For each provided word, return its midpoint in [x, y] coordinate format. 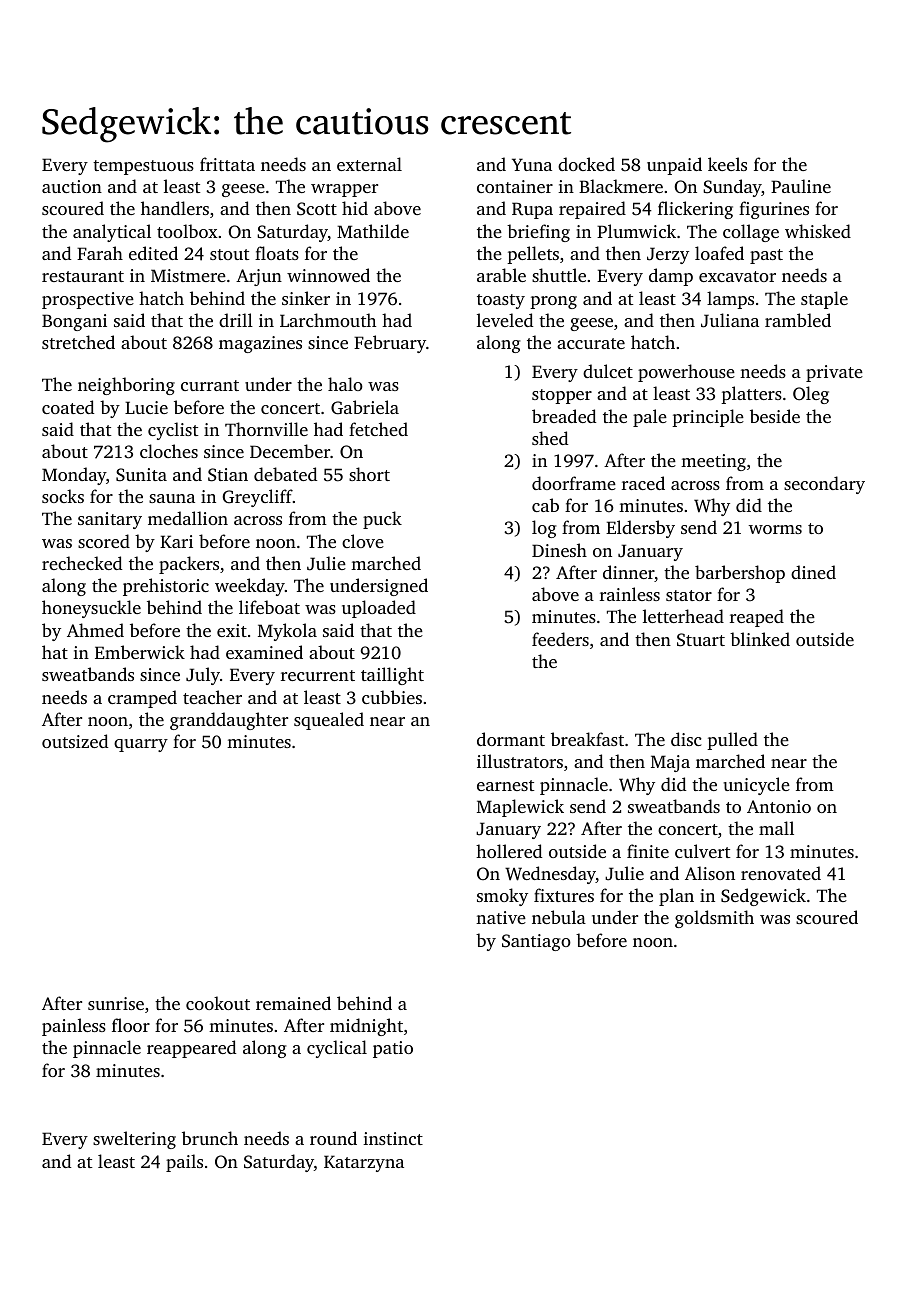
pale [650, 418]
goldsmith [714, 919]
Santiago [536, 942]
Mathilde [373, 231]
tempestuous [143, 167]
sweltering [134, 1140]
